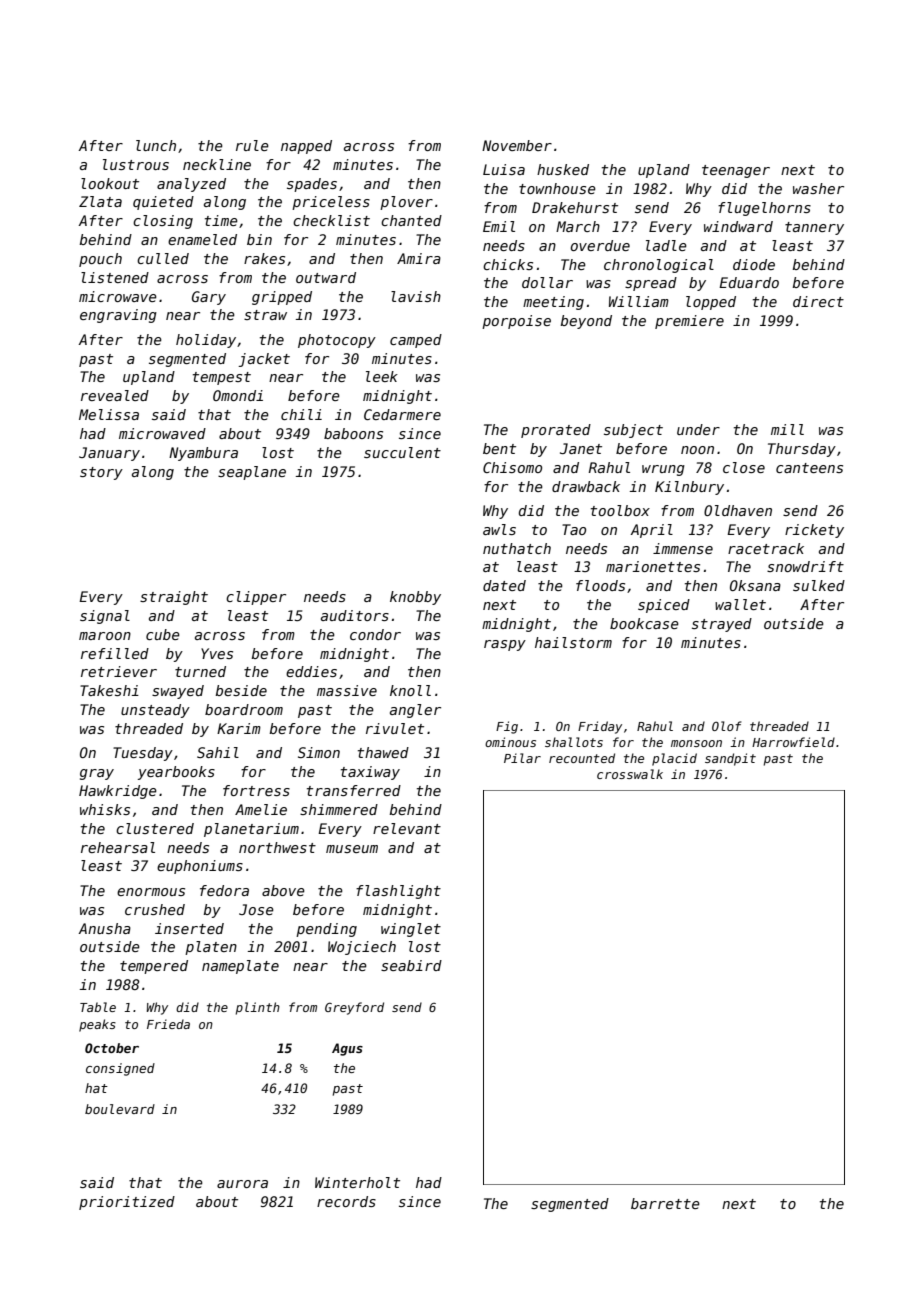  I want to click on November, so click(517, 145).
